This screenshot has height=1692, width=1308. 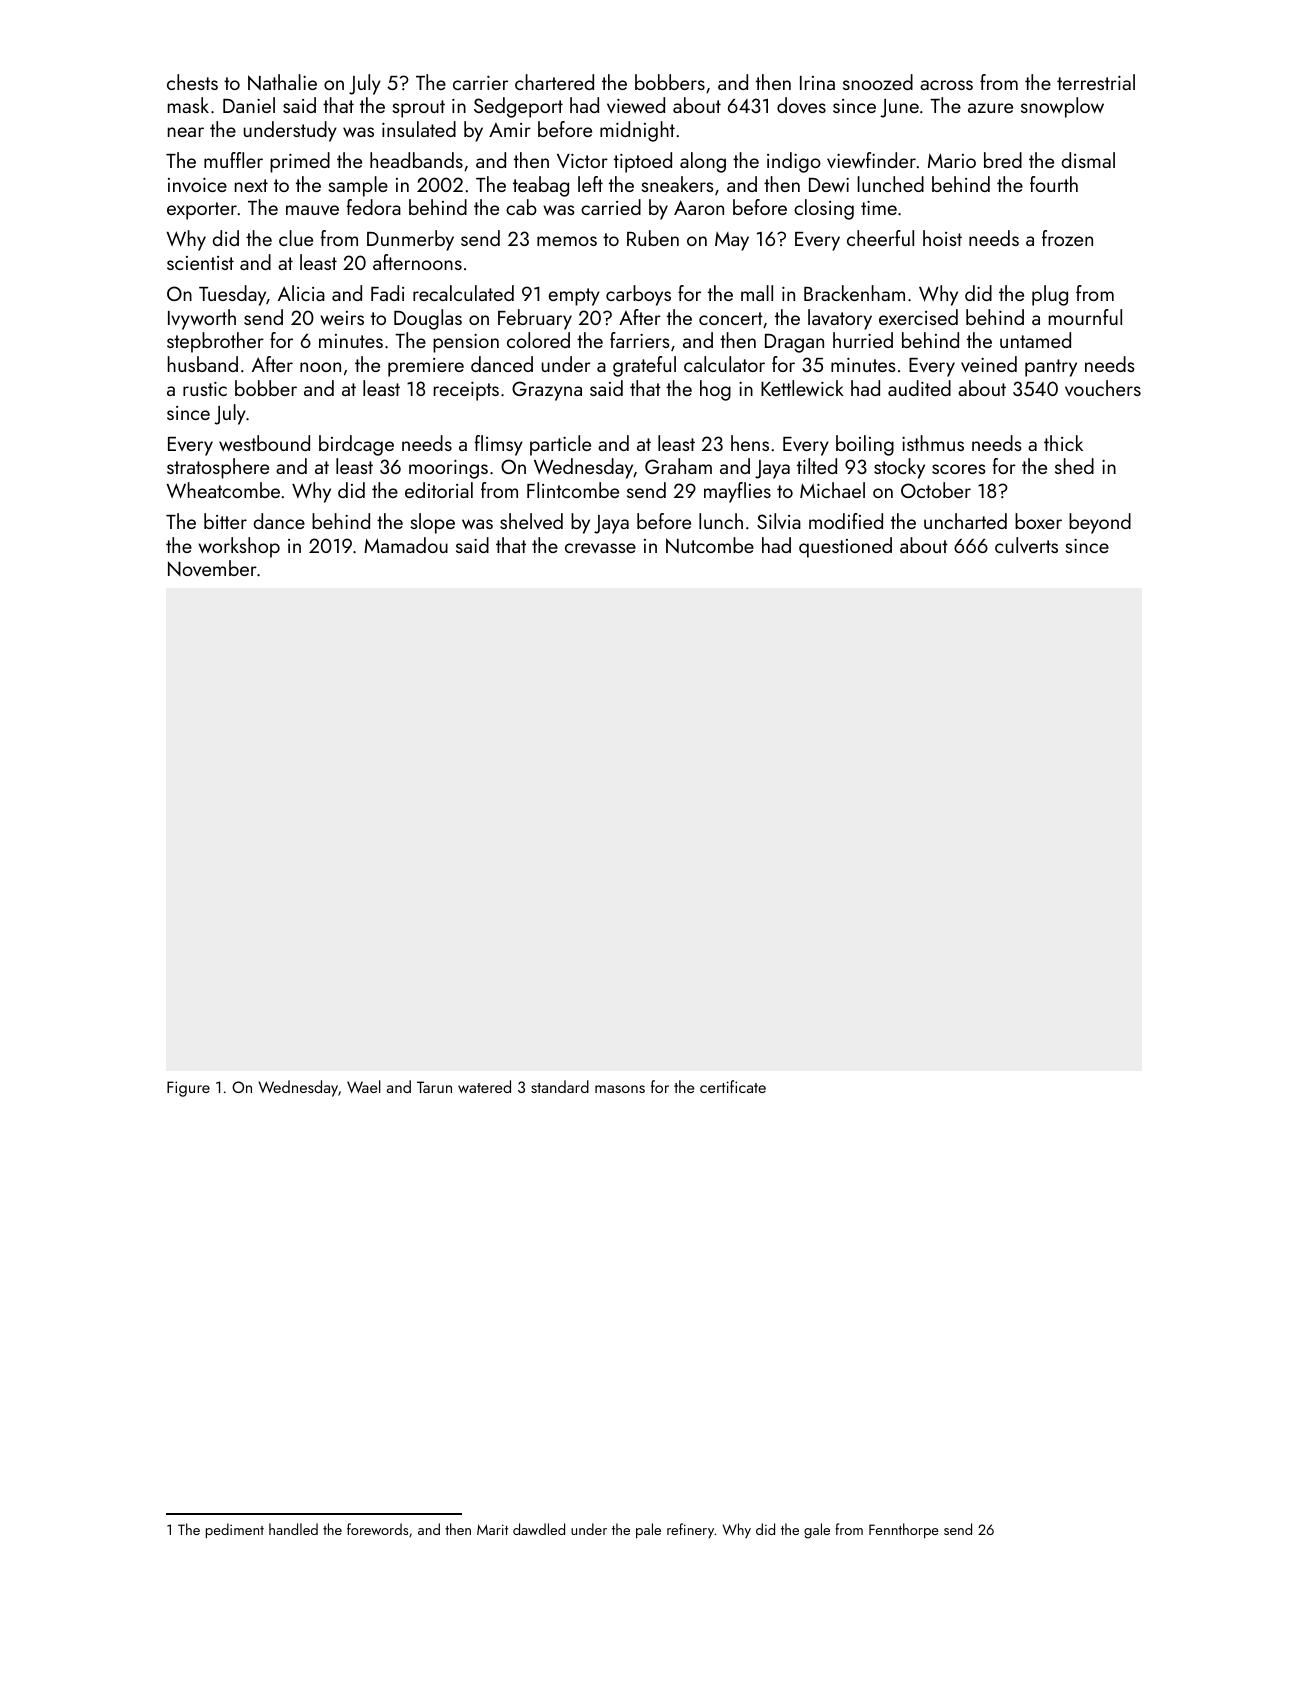 What do you see at coordinates (638, 295) in the screenshot?
I see `carboys` at bounding box center [638, 295].
